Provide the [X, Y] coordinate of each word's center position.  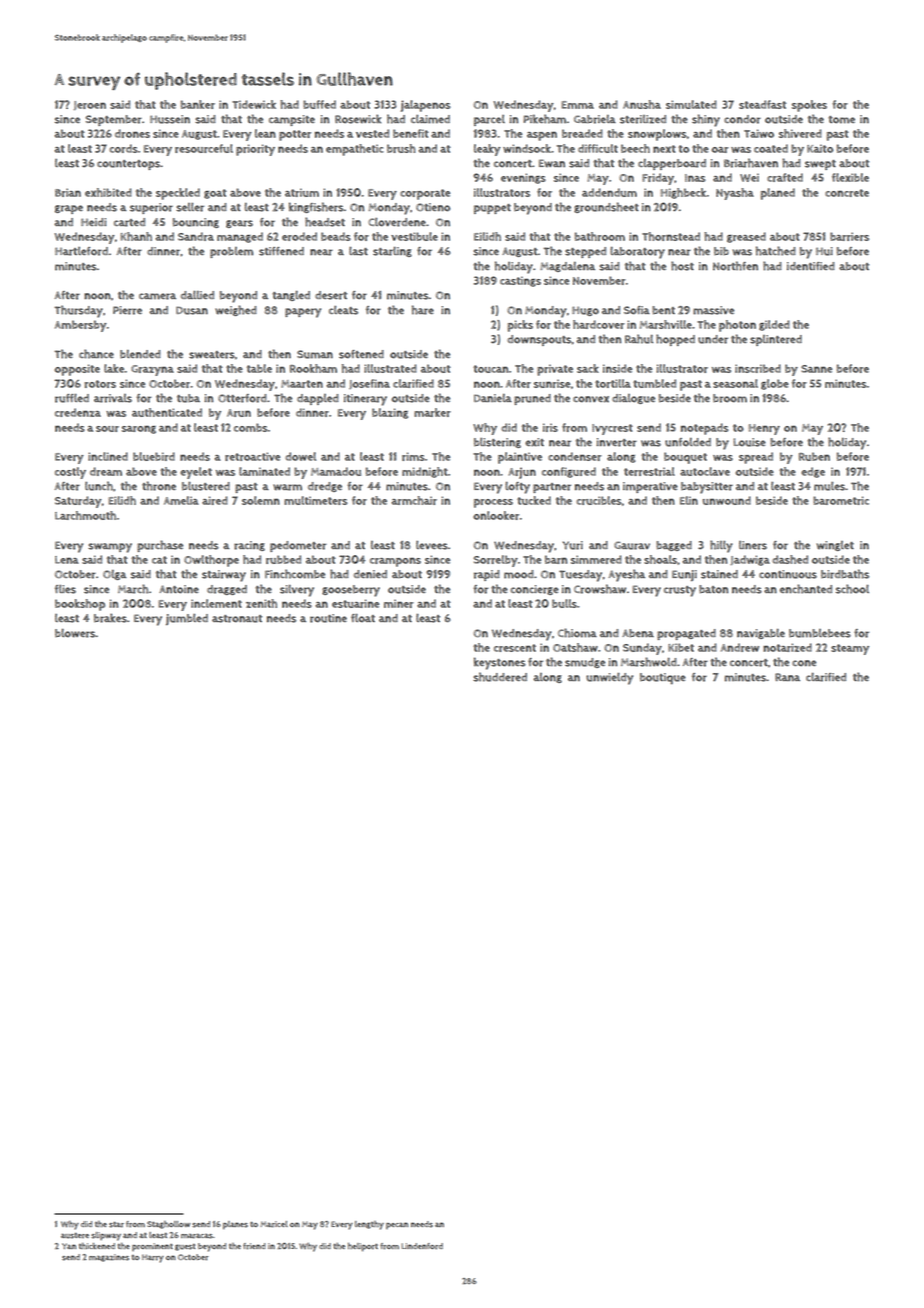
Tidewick [254, 104]
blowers [75, 633]
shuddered [500, 677]
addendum [609, 192]
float [363, 617]
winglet [835, 546]
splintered [776, 340]
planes [235, 1225]
